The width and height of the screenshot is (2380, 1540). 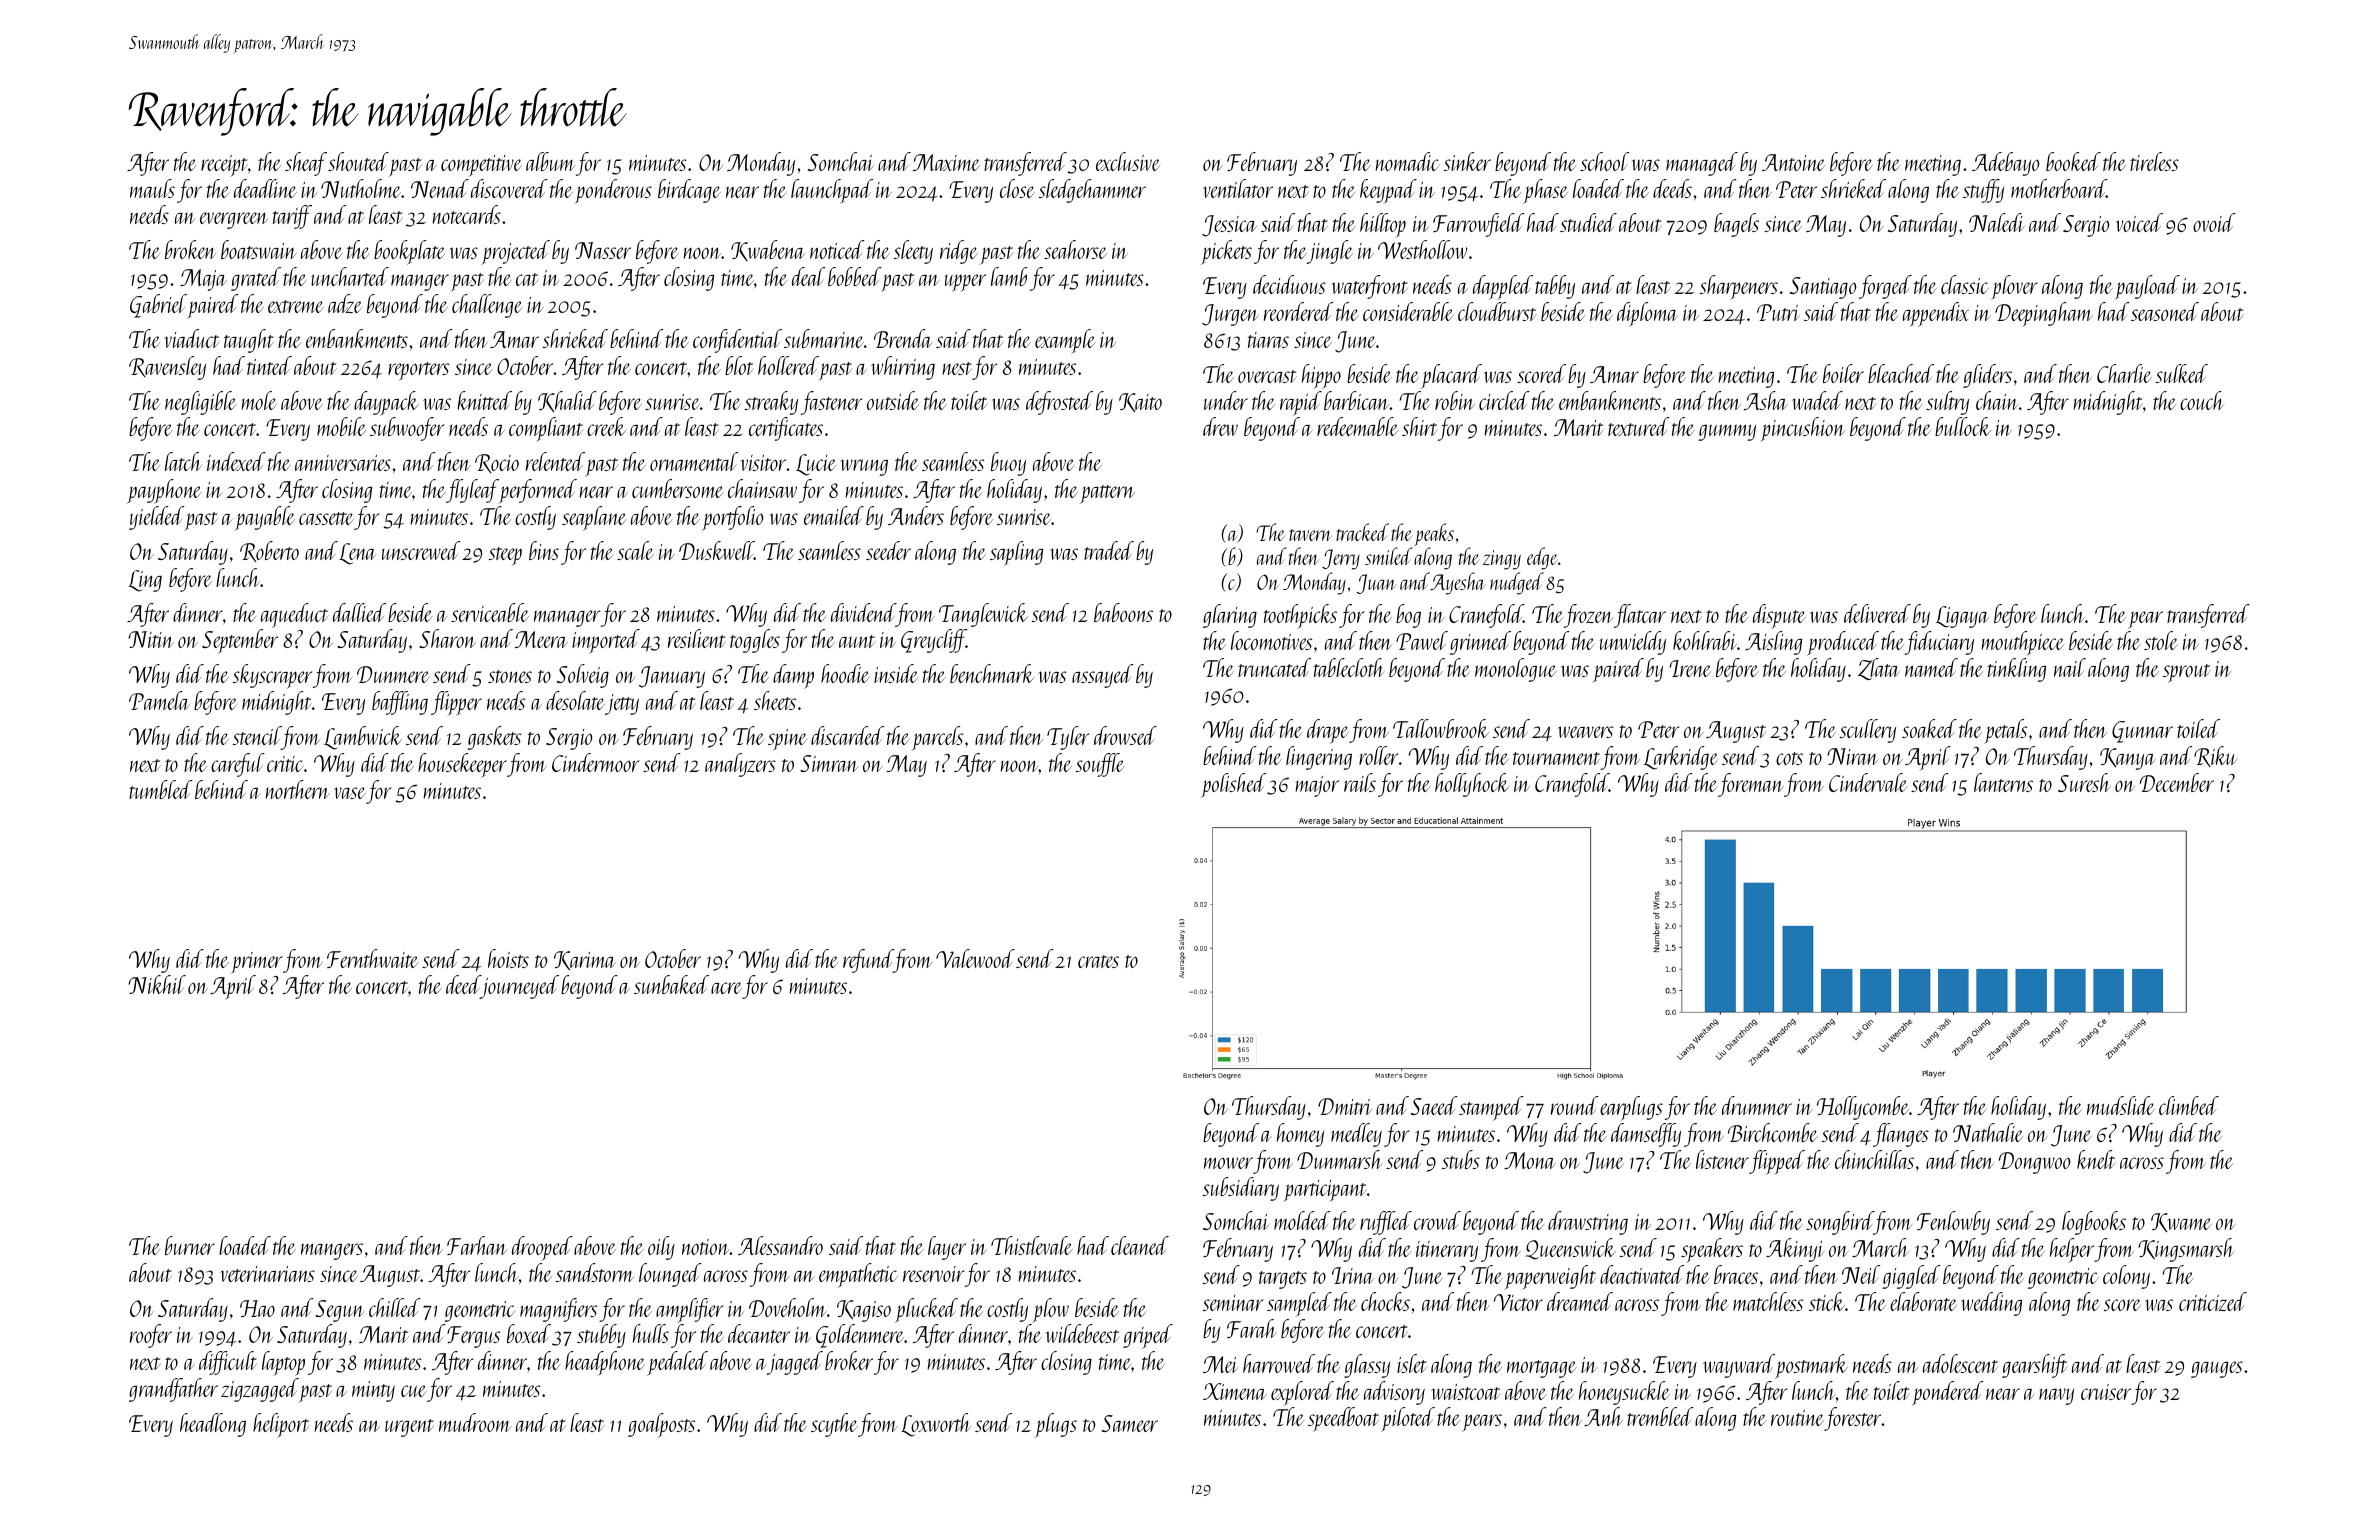 I want to click on foreman, so click(x=1751, y=785).
